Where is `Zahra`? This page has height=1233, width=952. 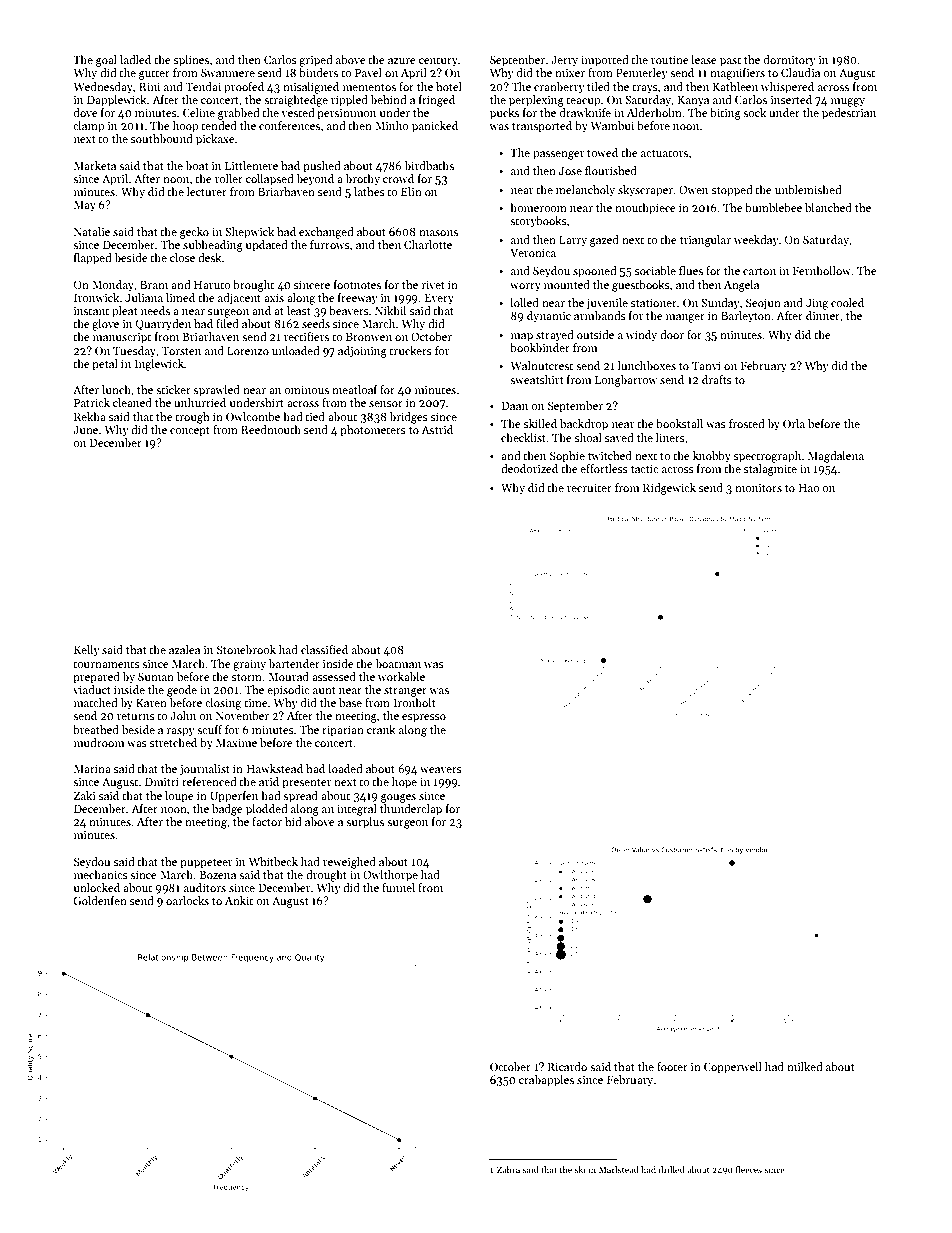
Zahra is located at coordinates (508, 1169).
